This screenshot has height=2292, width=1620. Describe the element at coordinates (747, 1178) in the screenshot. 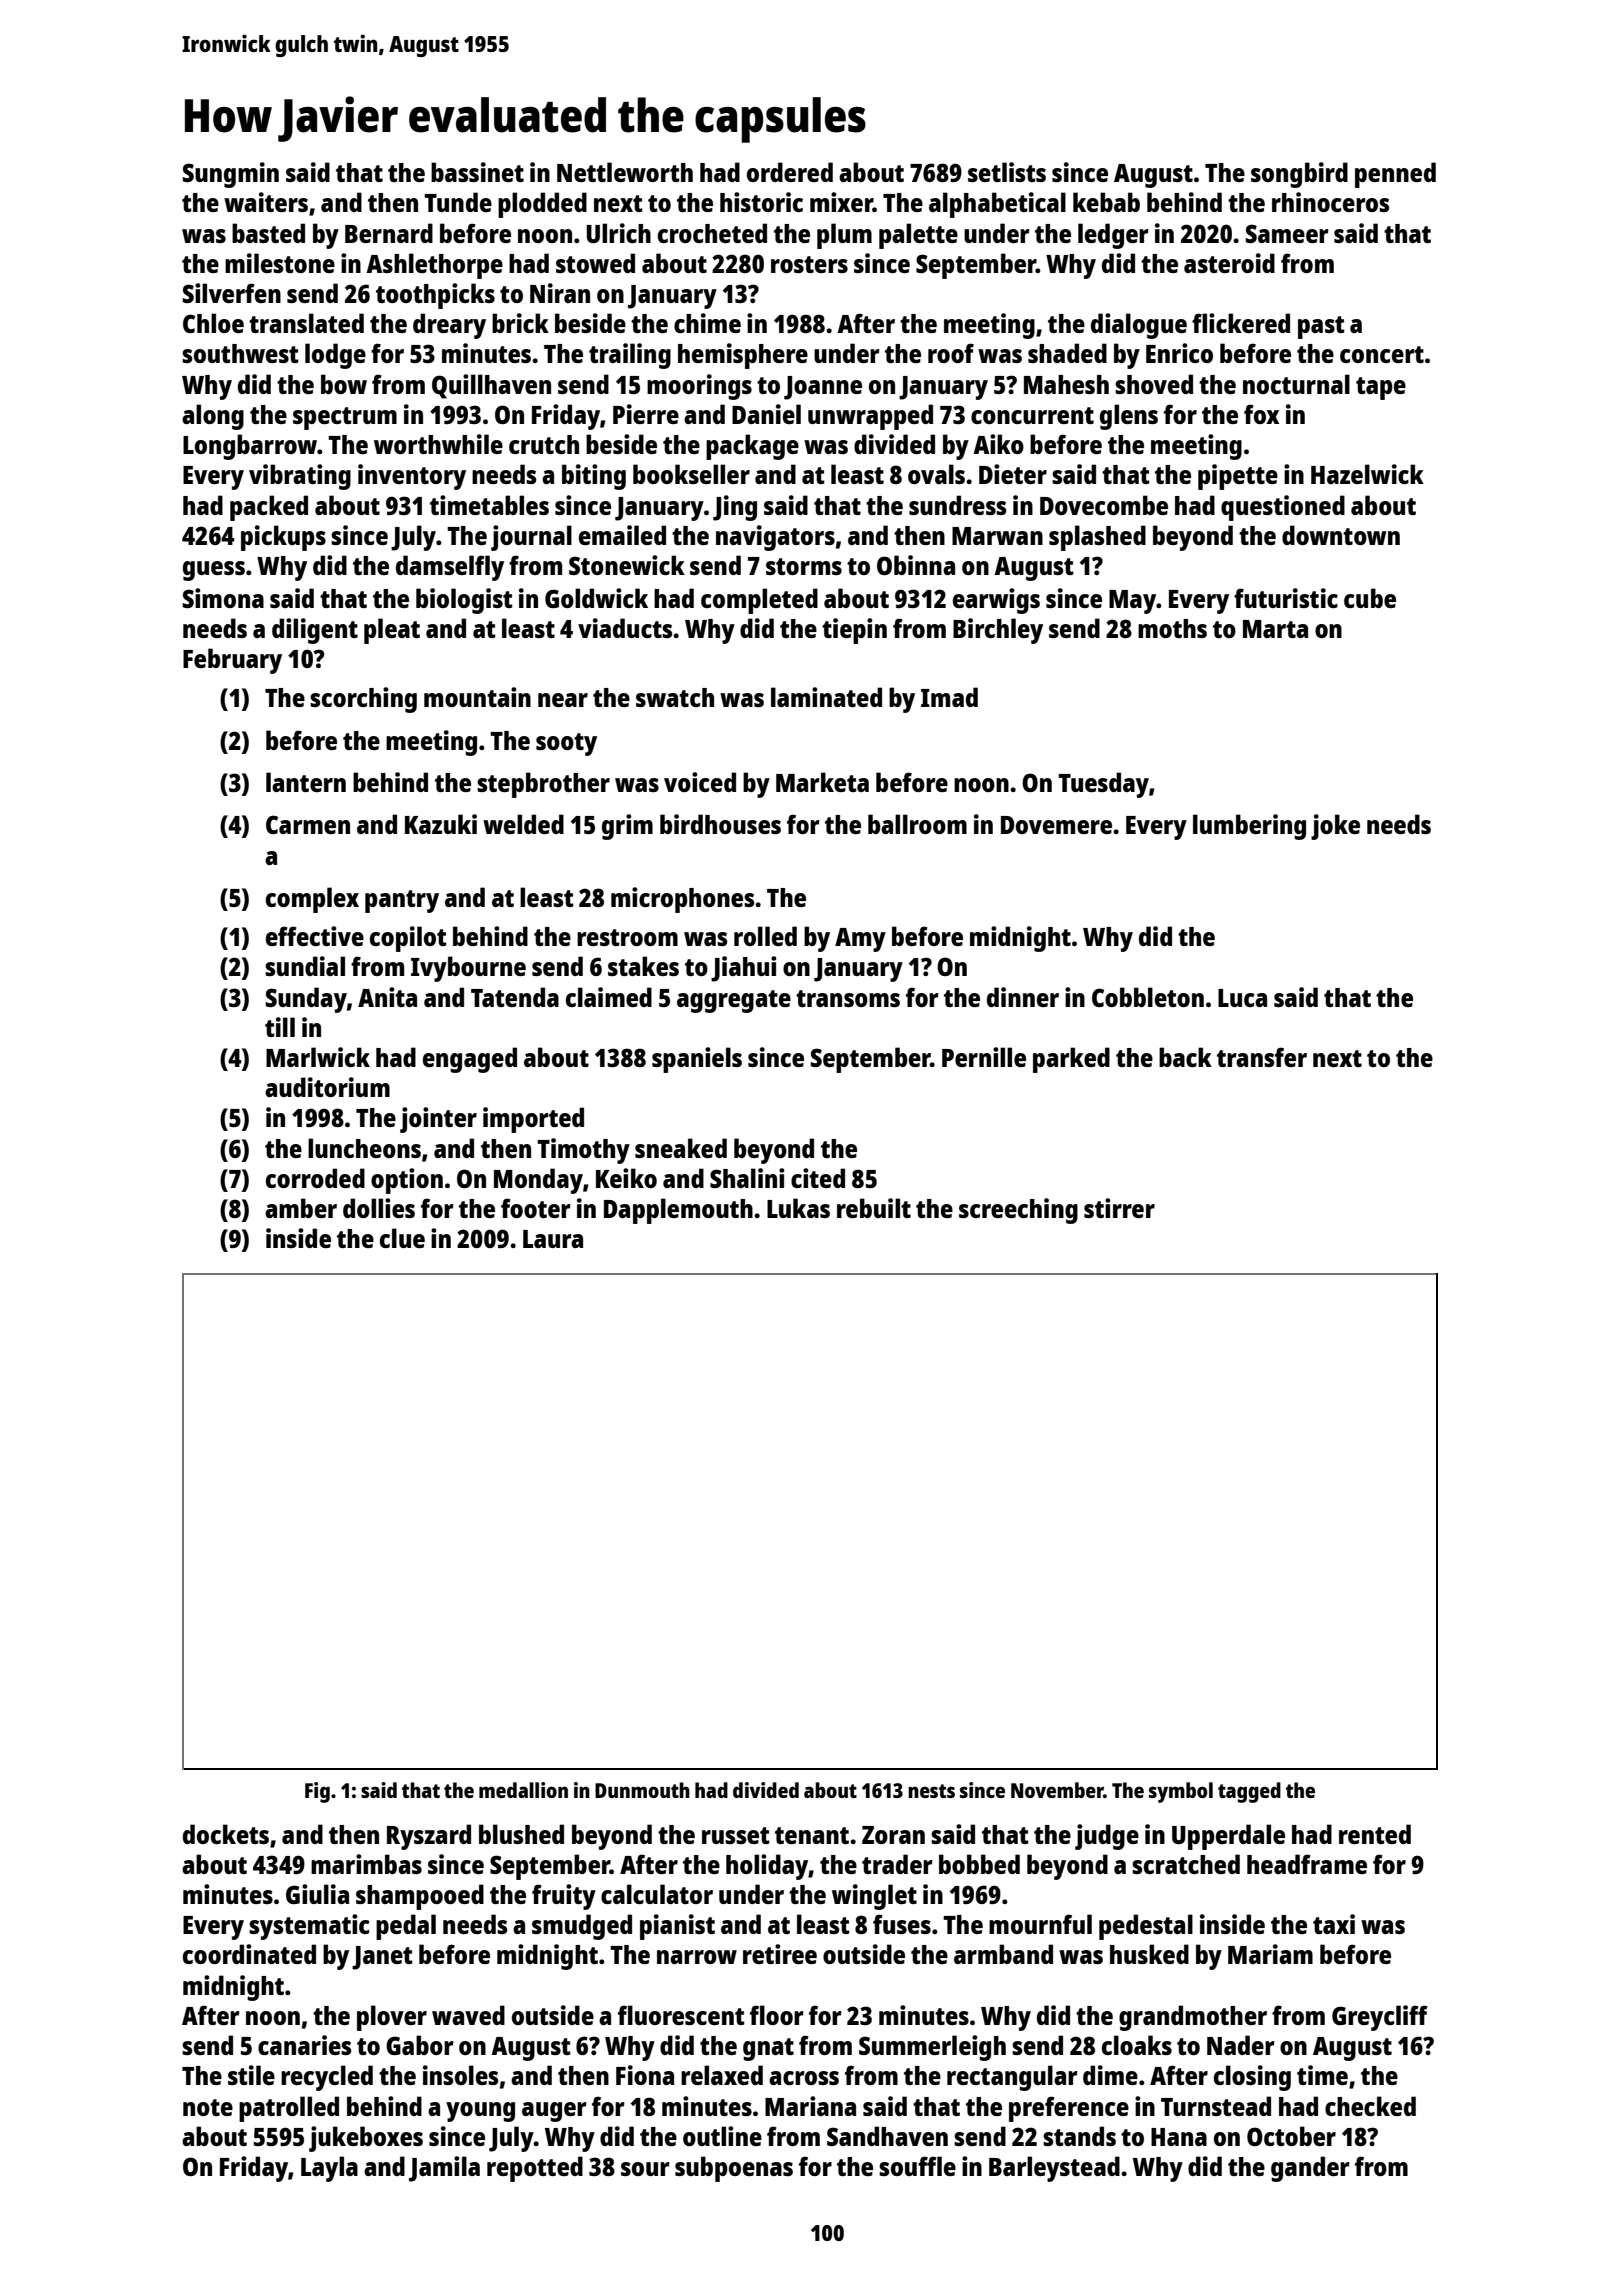

I see `Shalini` at that location.
